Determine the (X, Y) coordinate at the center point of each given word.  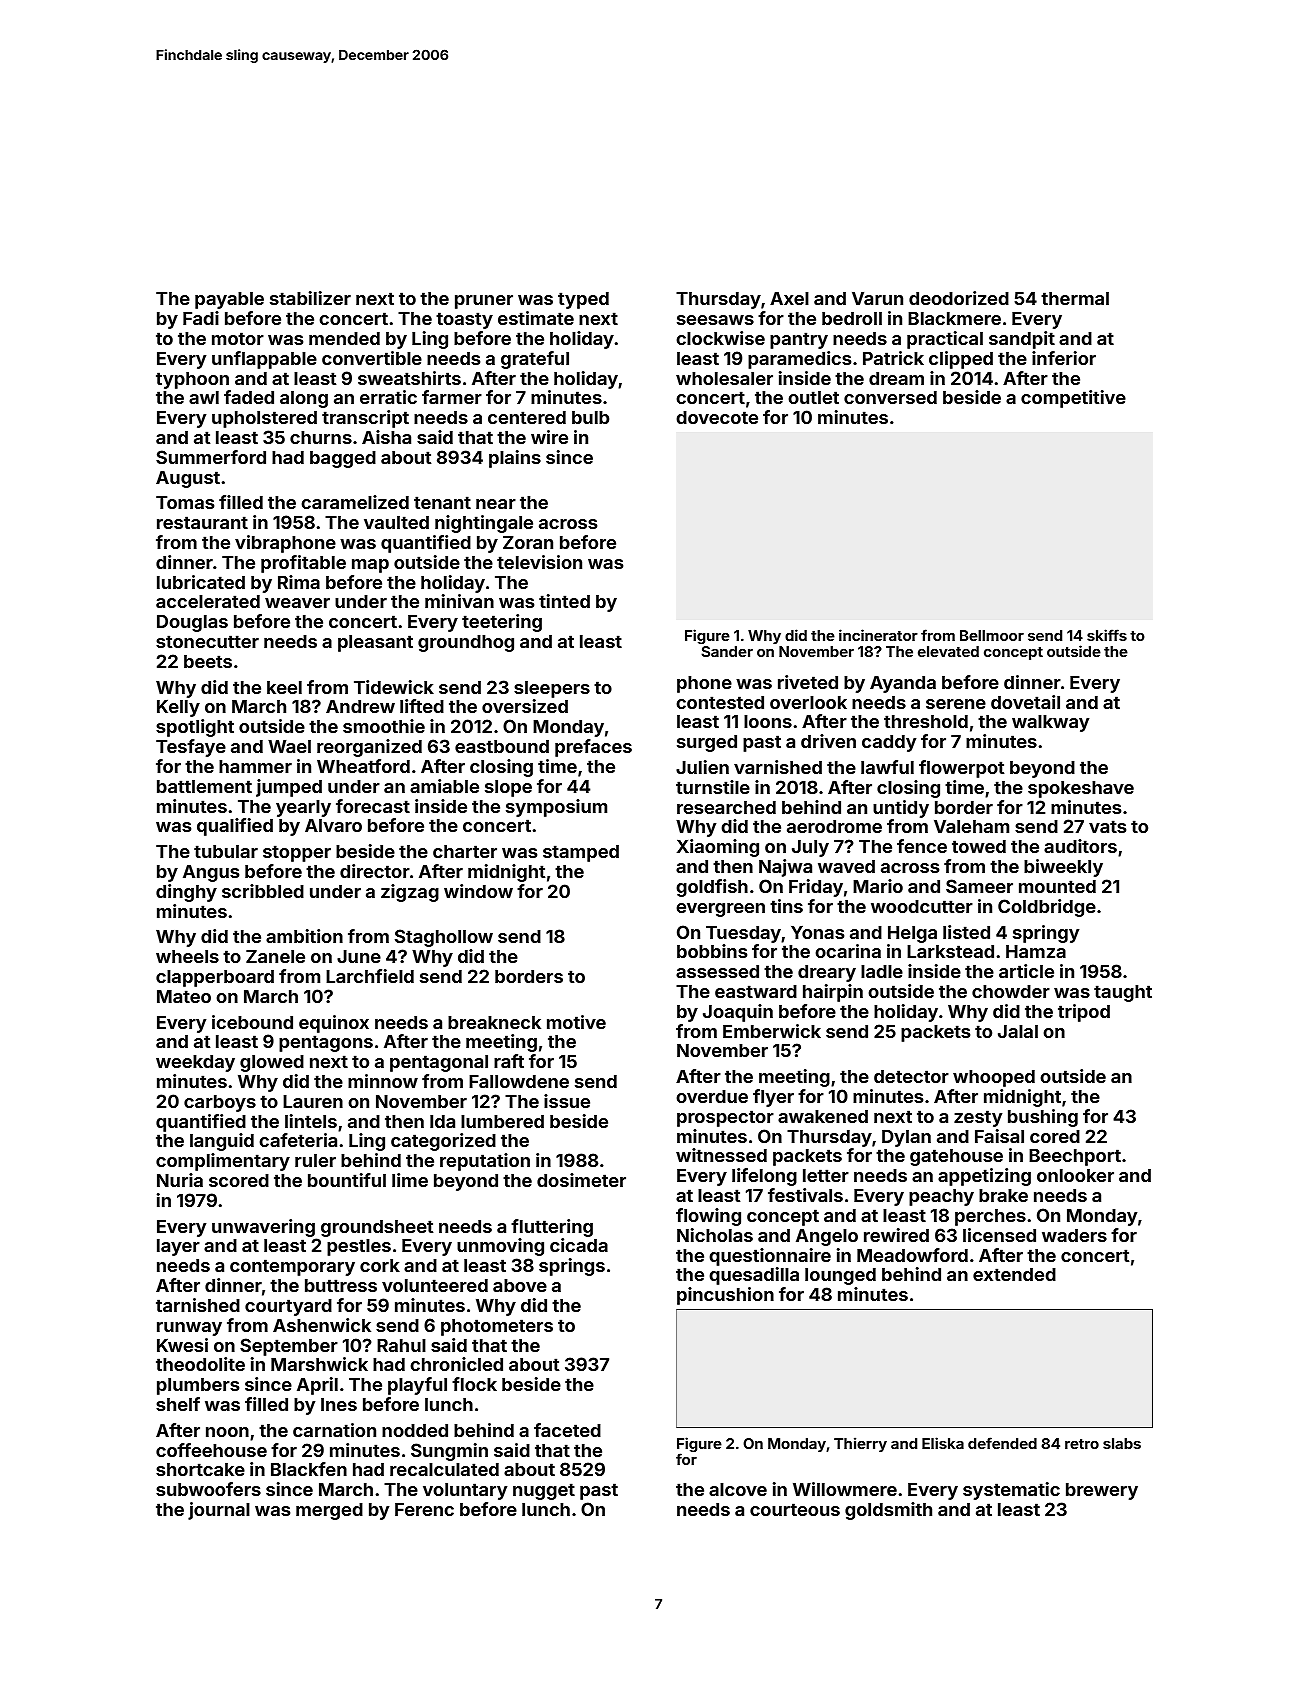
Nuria (180, 1180)
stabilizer (310, 298)
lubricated (201, 582)
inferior (1064, 358)
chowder (1011, 991)
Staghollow (444, 938)
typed (583, 300)
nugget (544, 1491)
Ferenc (424, 1509)
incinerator (878, 635)
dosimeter (581, 1180)
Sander (727, 651)
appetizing (984, 1177)
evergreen (720, 910)
